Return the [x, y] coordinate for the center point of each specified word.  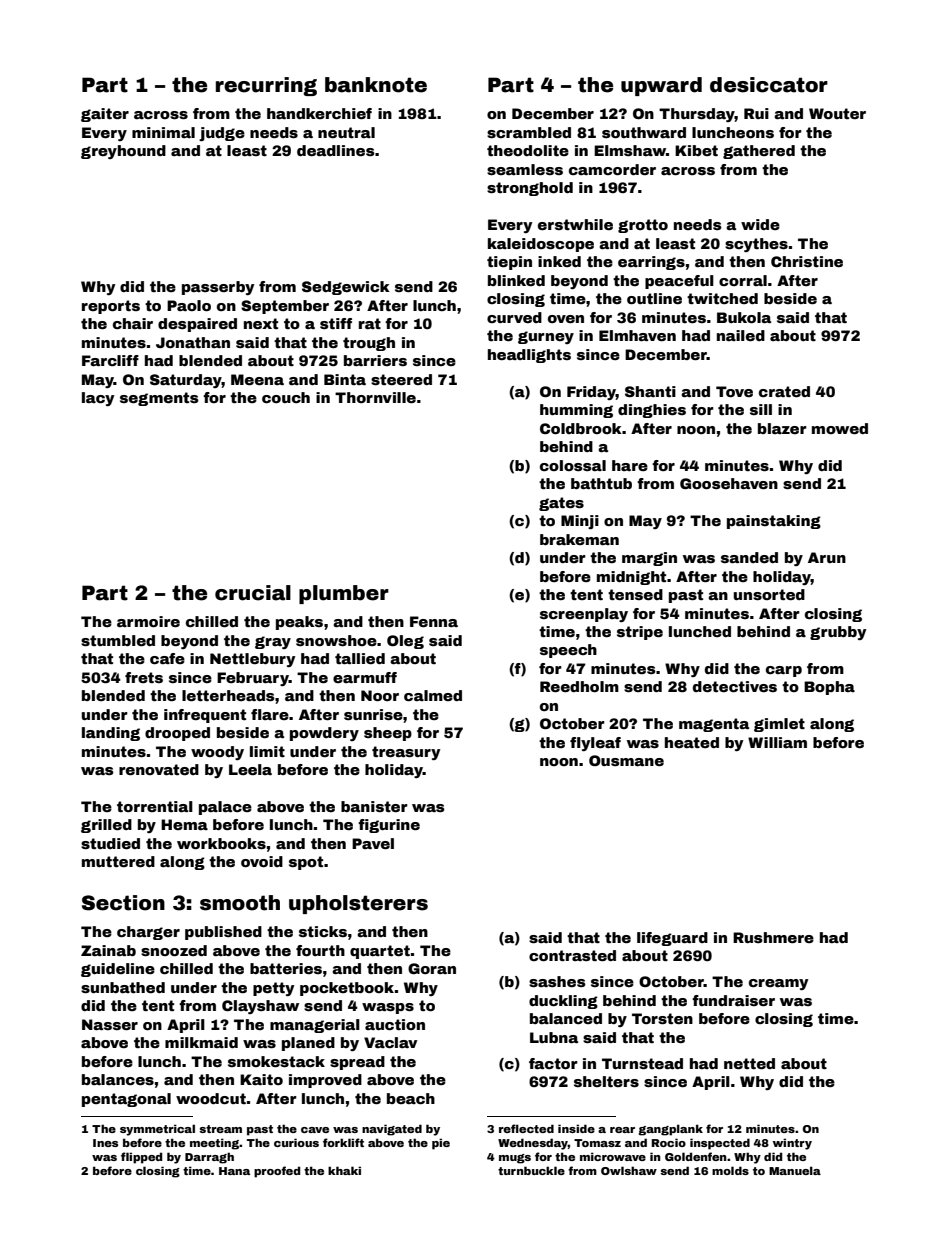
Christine [807, 261]
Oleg [405, 642]
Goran [432, 968]
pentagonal [126, 1100]
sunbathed [123, 987]
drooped [177, 734]
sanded [749, 557]
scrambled [529, 132]
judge [222, 134]
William [777, 742]
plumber [344, 594]
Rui [756, 113]
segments [159, 399]
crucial [253, 593]
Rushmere [773, 937]
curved [514, 317]
